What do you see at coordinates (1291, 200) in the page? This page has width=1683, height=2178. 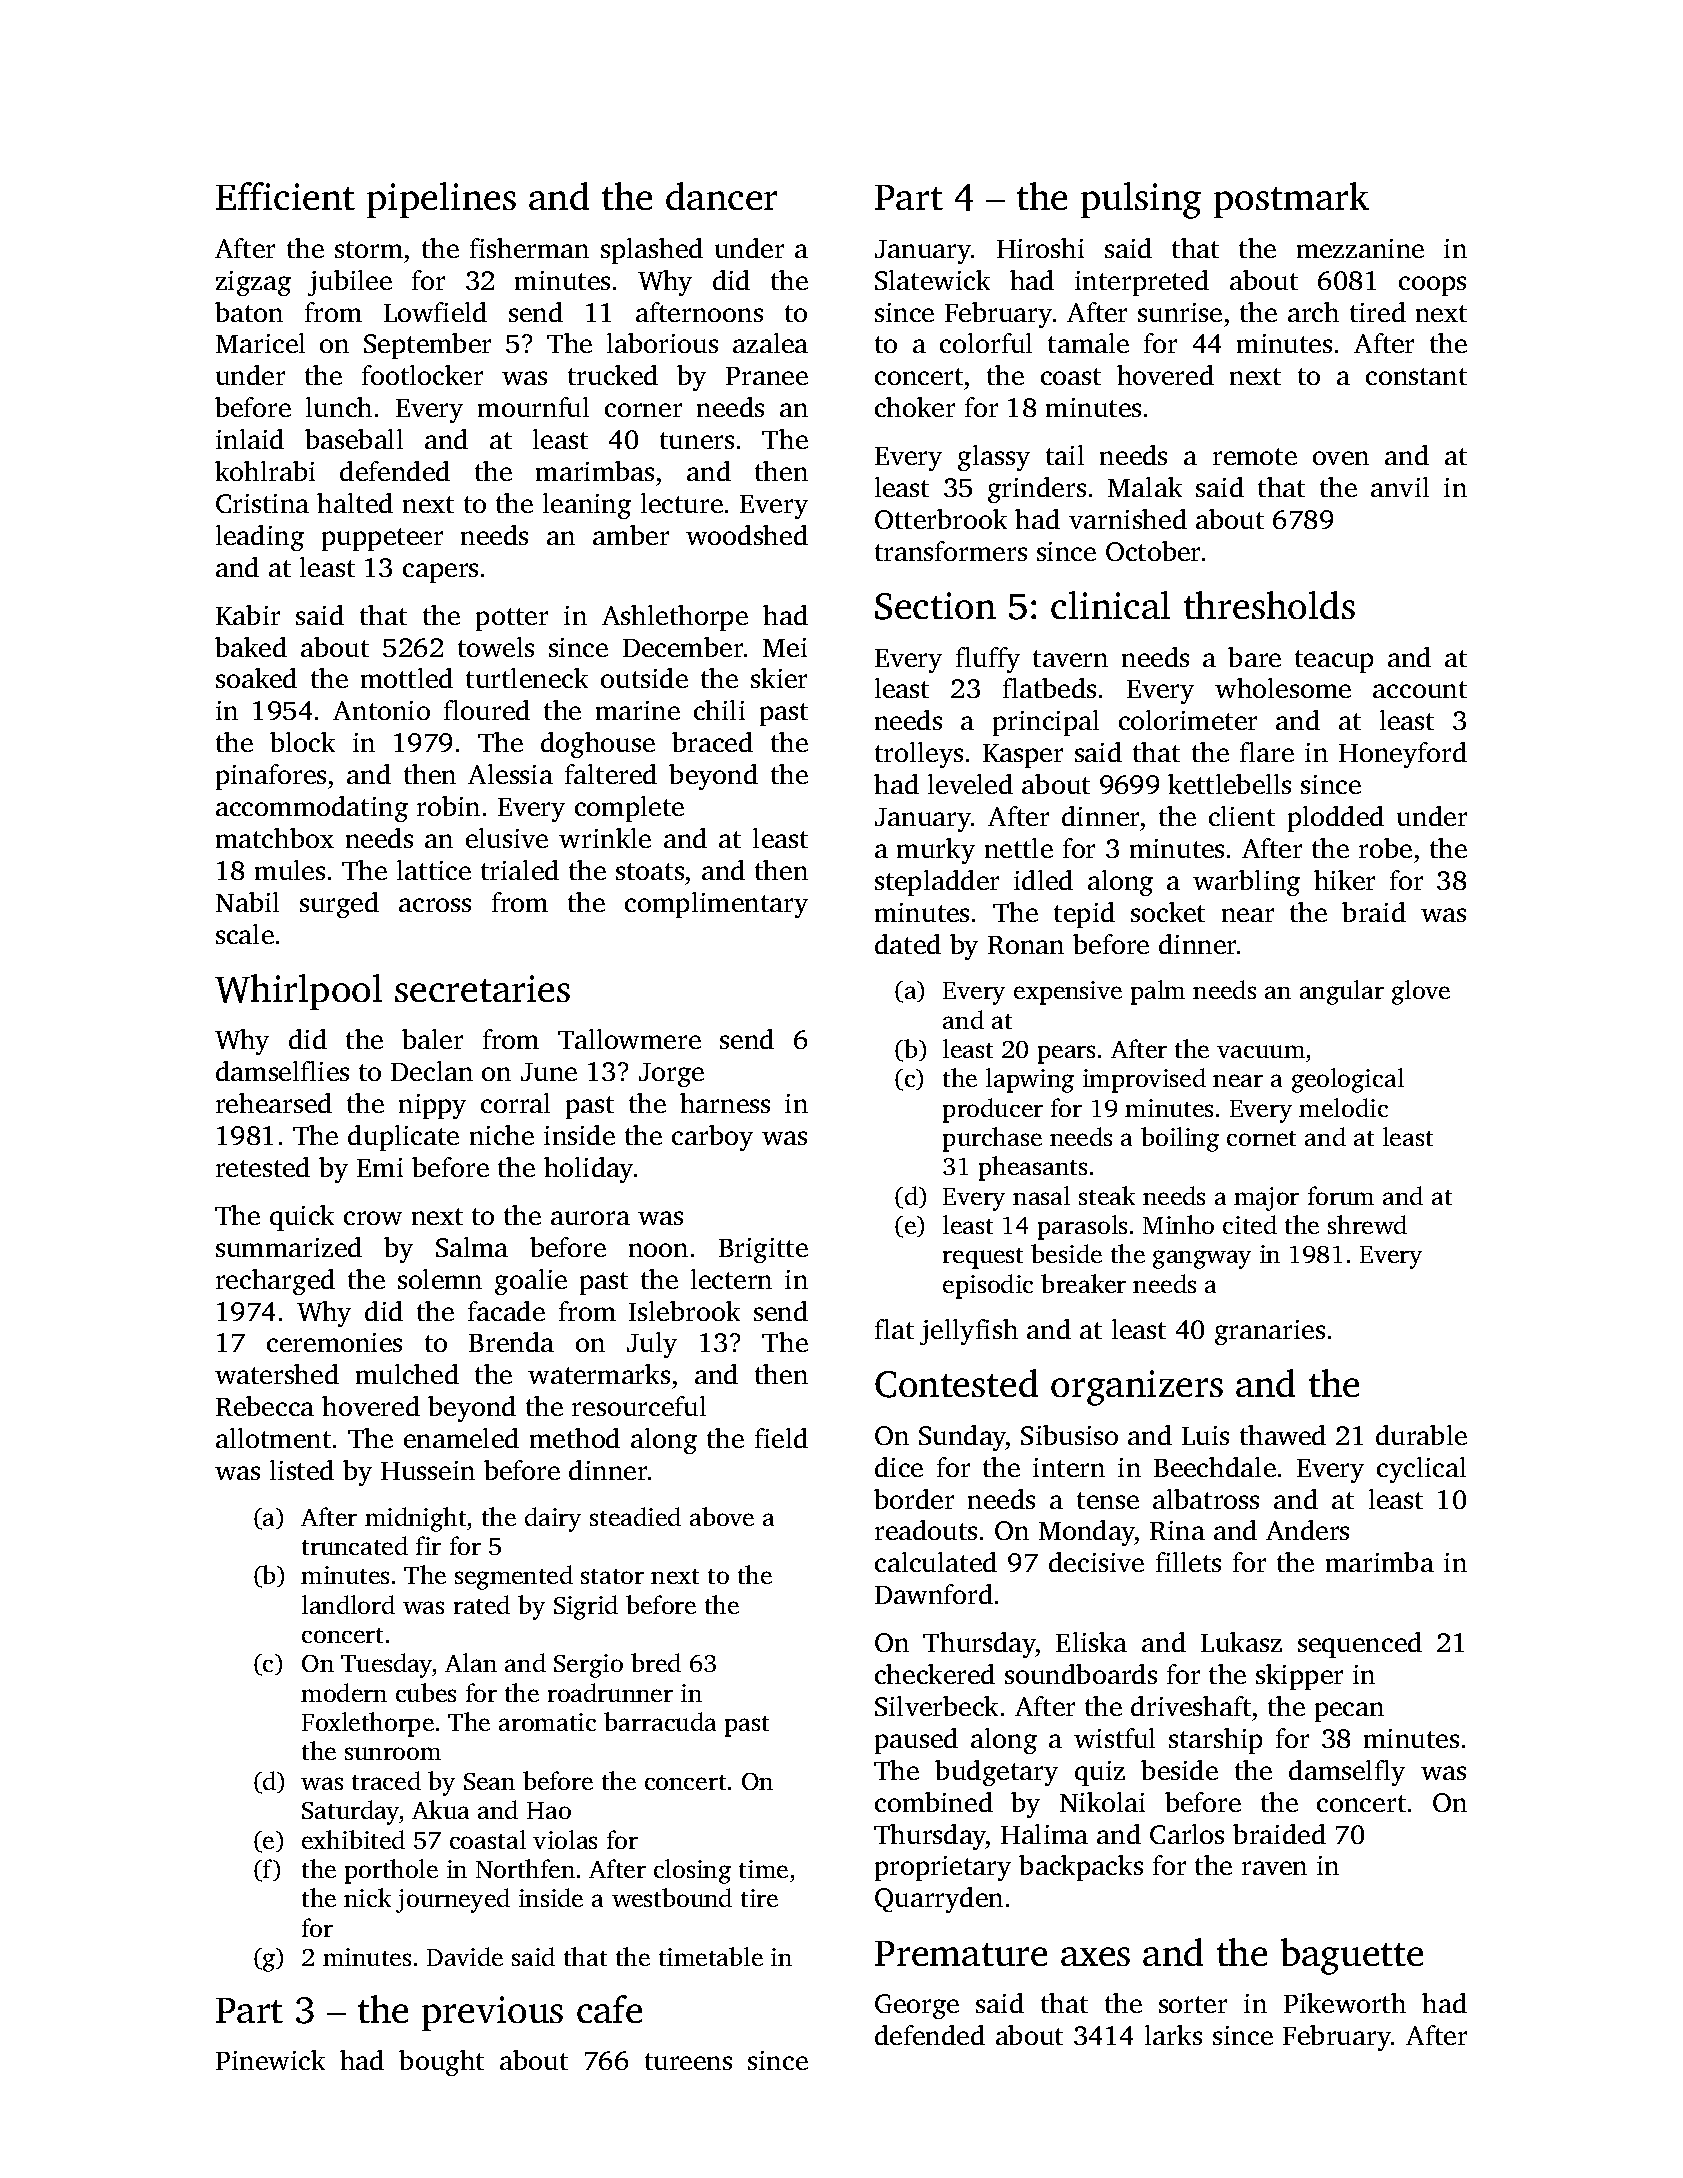 I see `postmark` at bounding box center [1291, 200].
